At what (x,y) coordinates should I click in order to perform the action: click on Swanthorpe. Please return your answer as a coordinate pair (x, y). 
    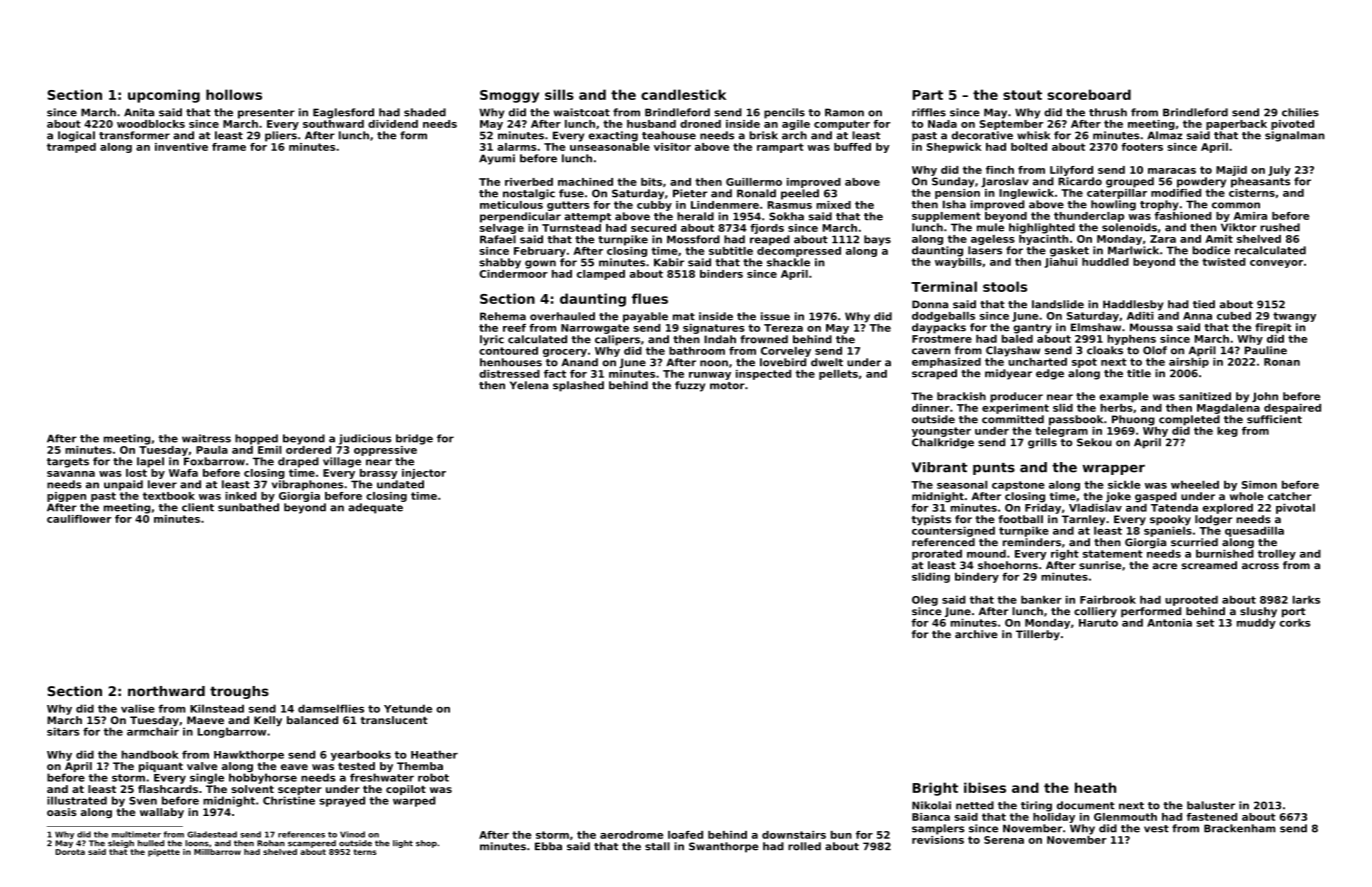
    Looking at the image, I should click on (723, 847).
